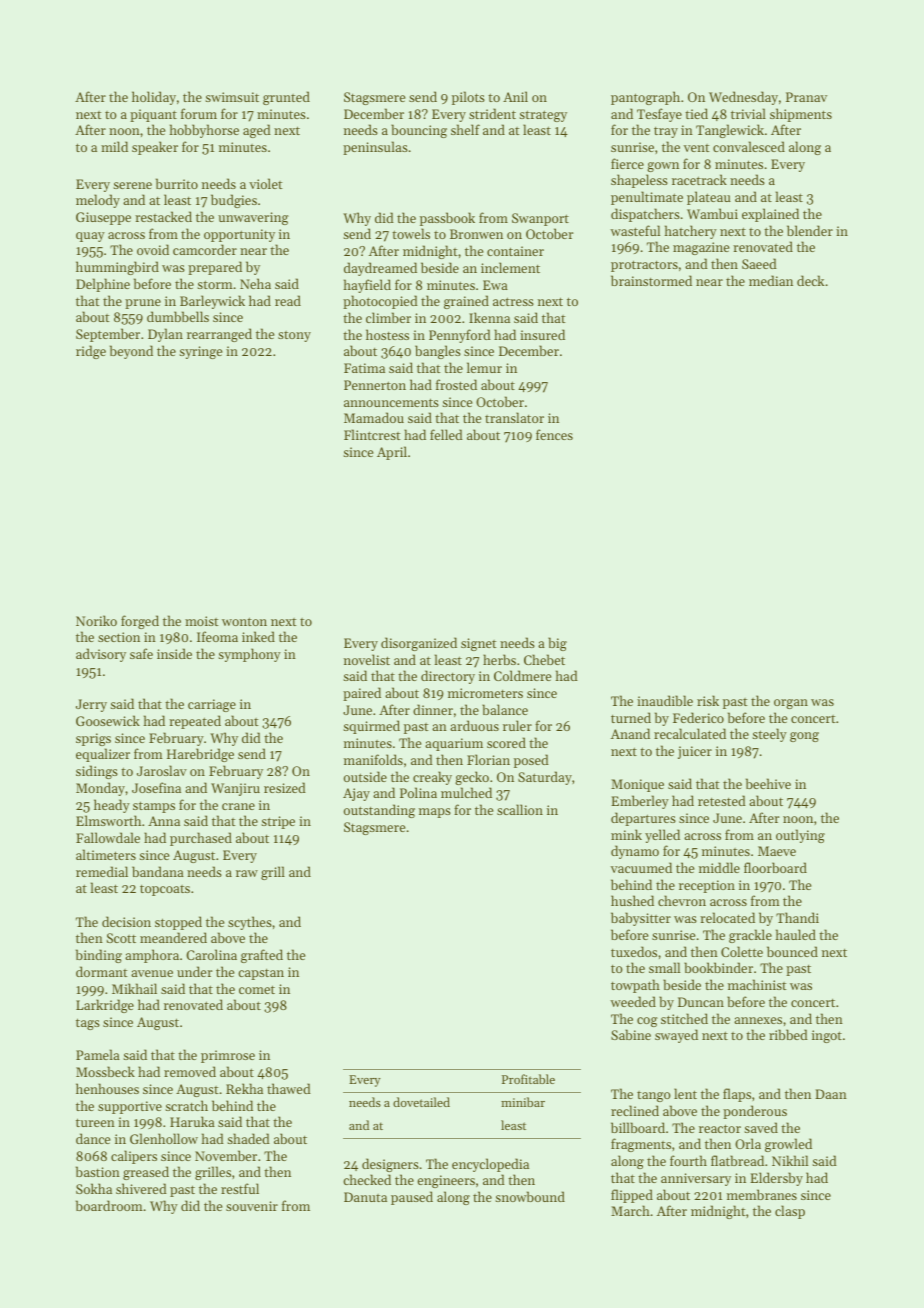 This document has width=924, height=1308. Describe the element at coordinates (515, 96) in the document. I see `Anil` at that location.
